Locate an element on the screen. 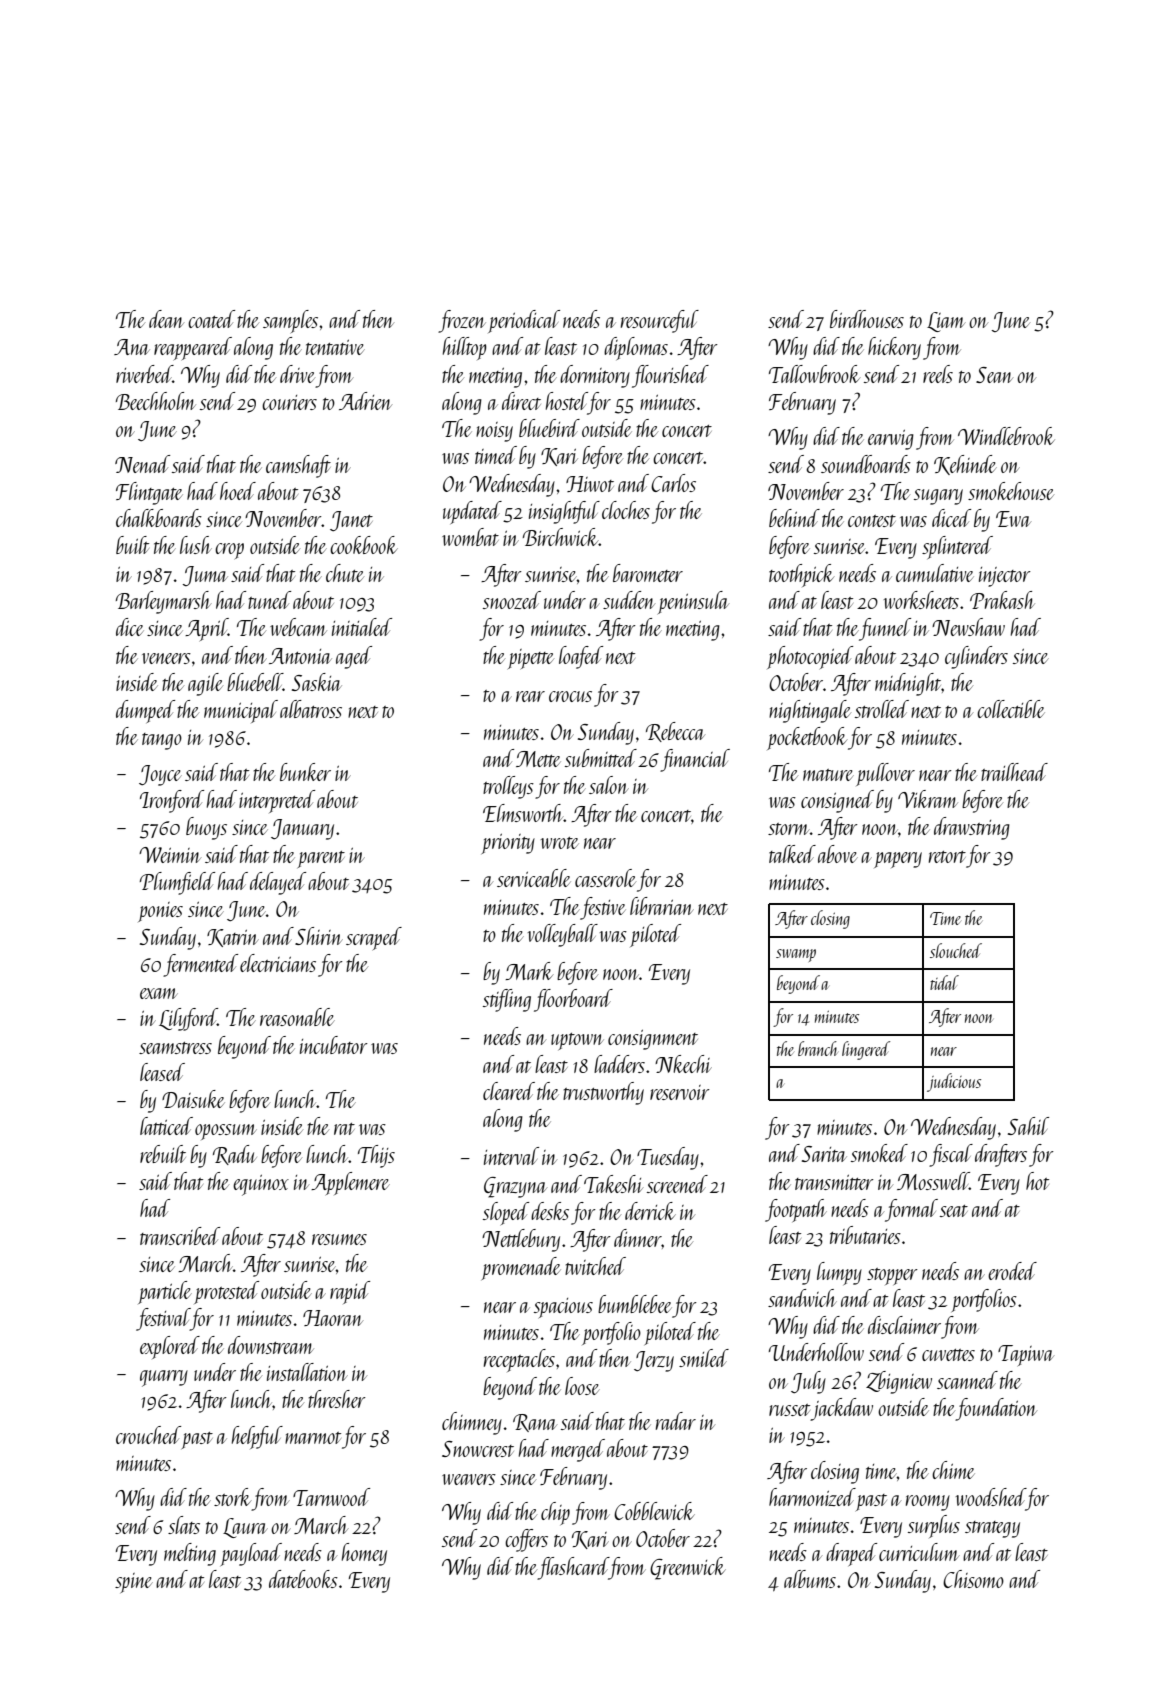 The height and width of the screenshot is (1696, 1171). dean is located at coordinates (166, 319).
